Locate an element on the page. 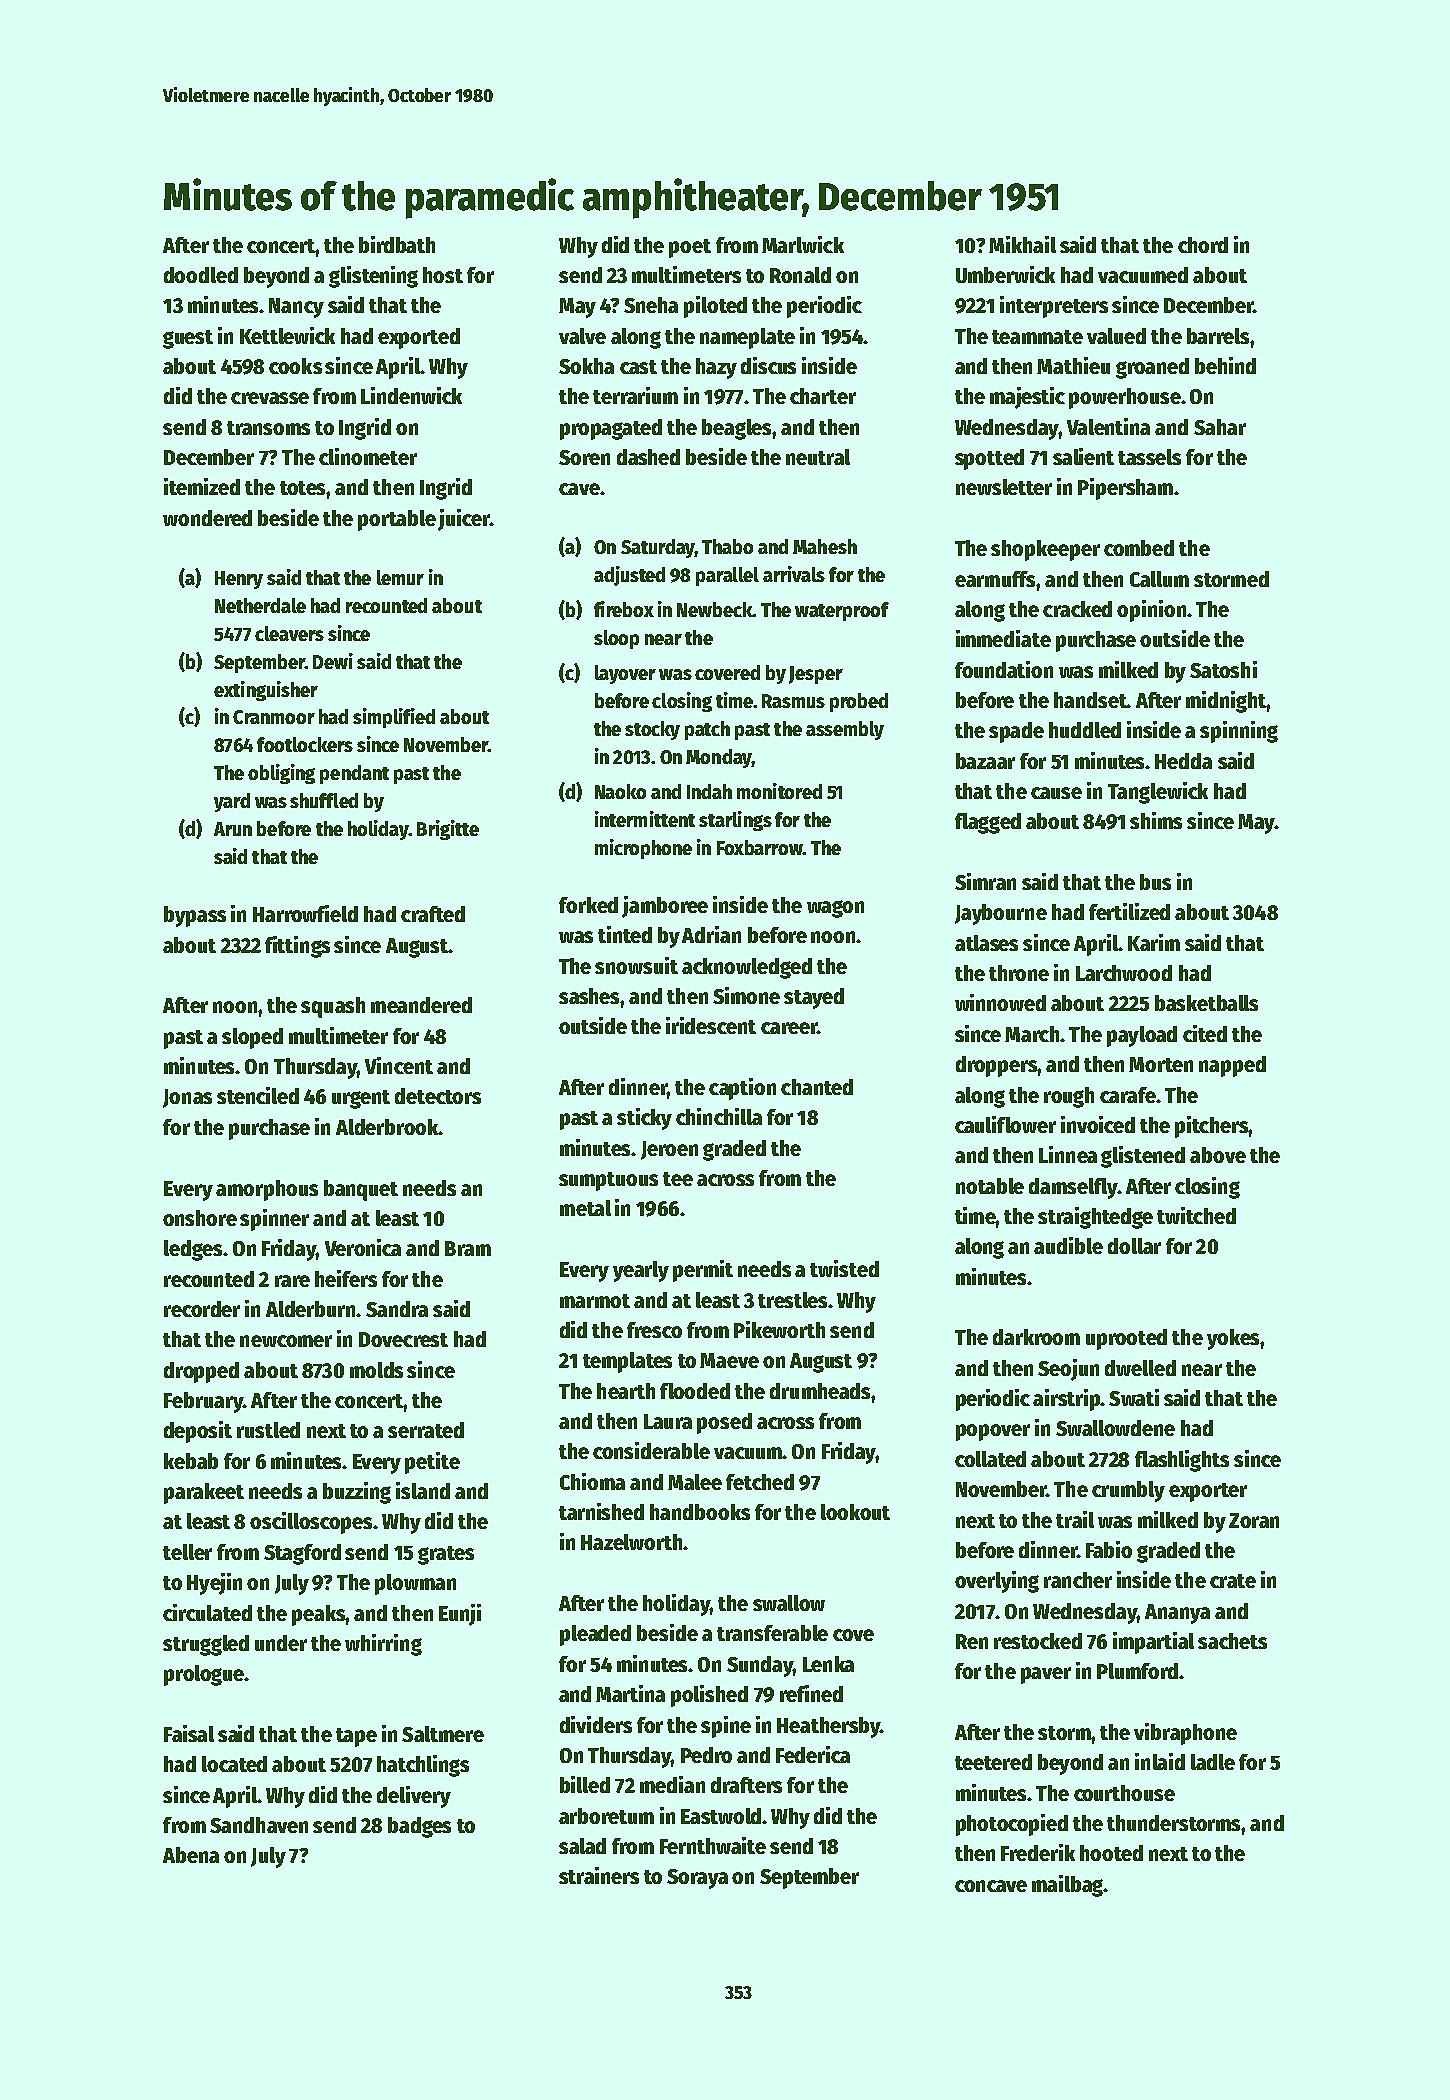 The width and height of the page is (1450, 2100). transoms is located at coordinates (268, 428).
